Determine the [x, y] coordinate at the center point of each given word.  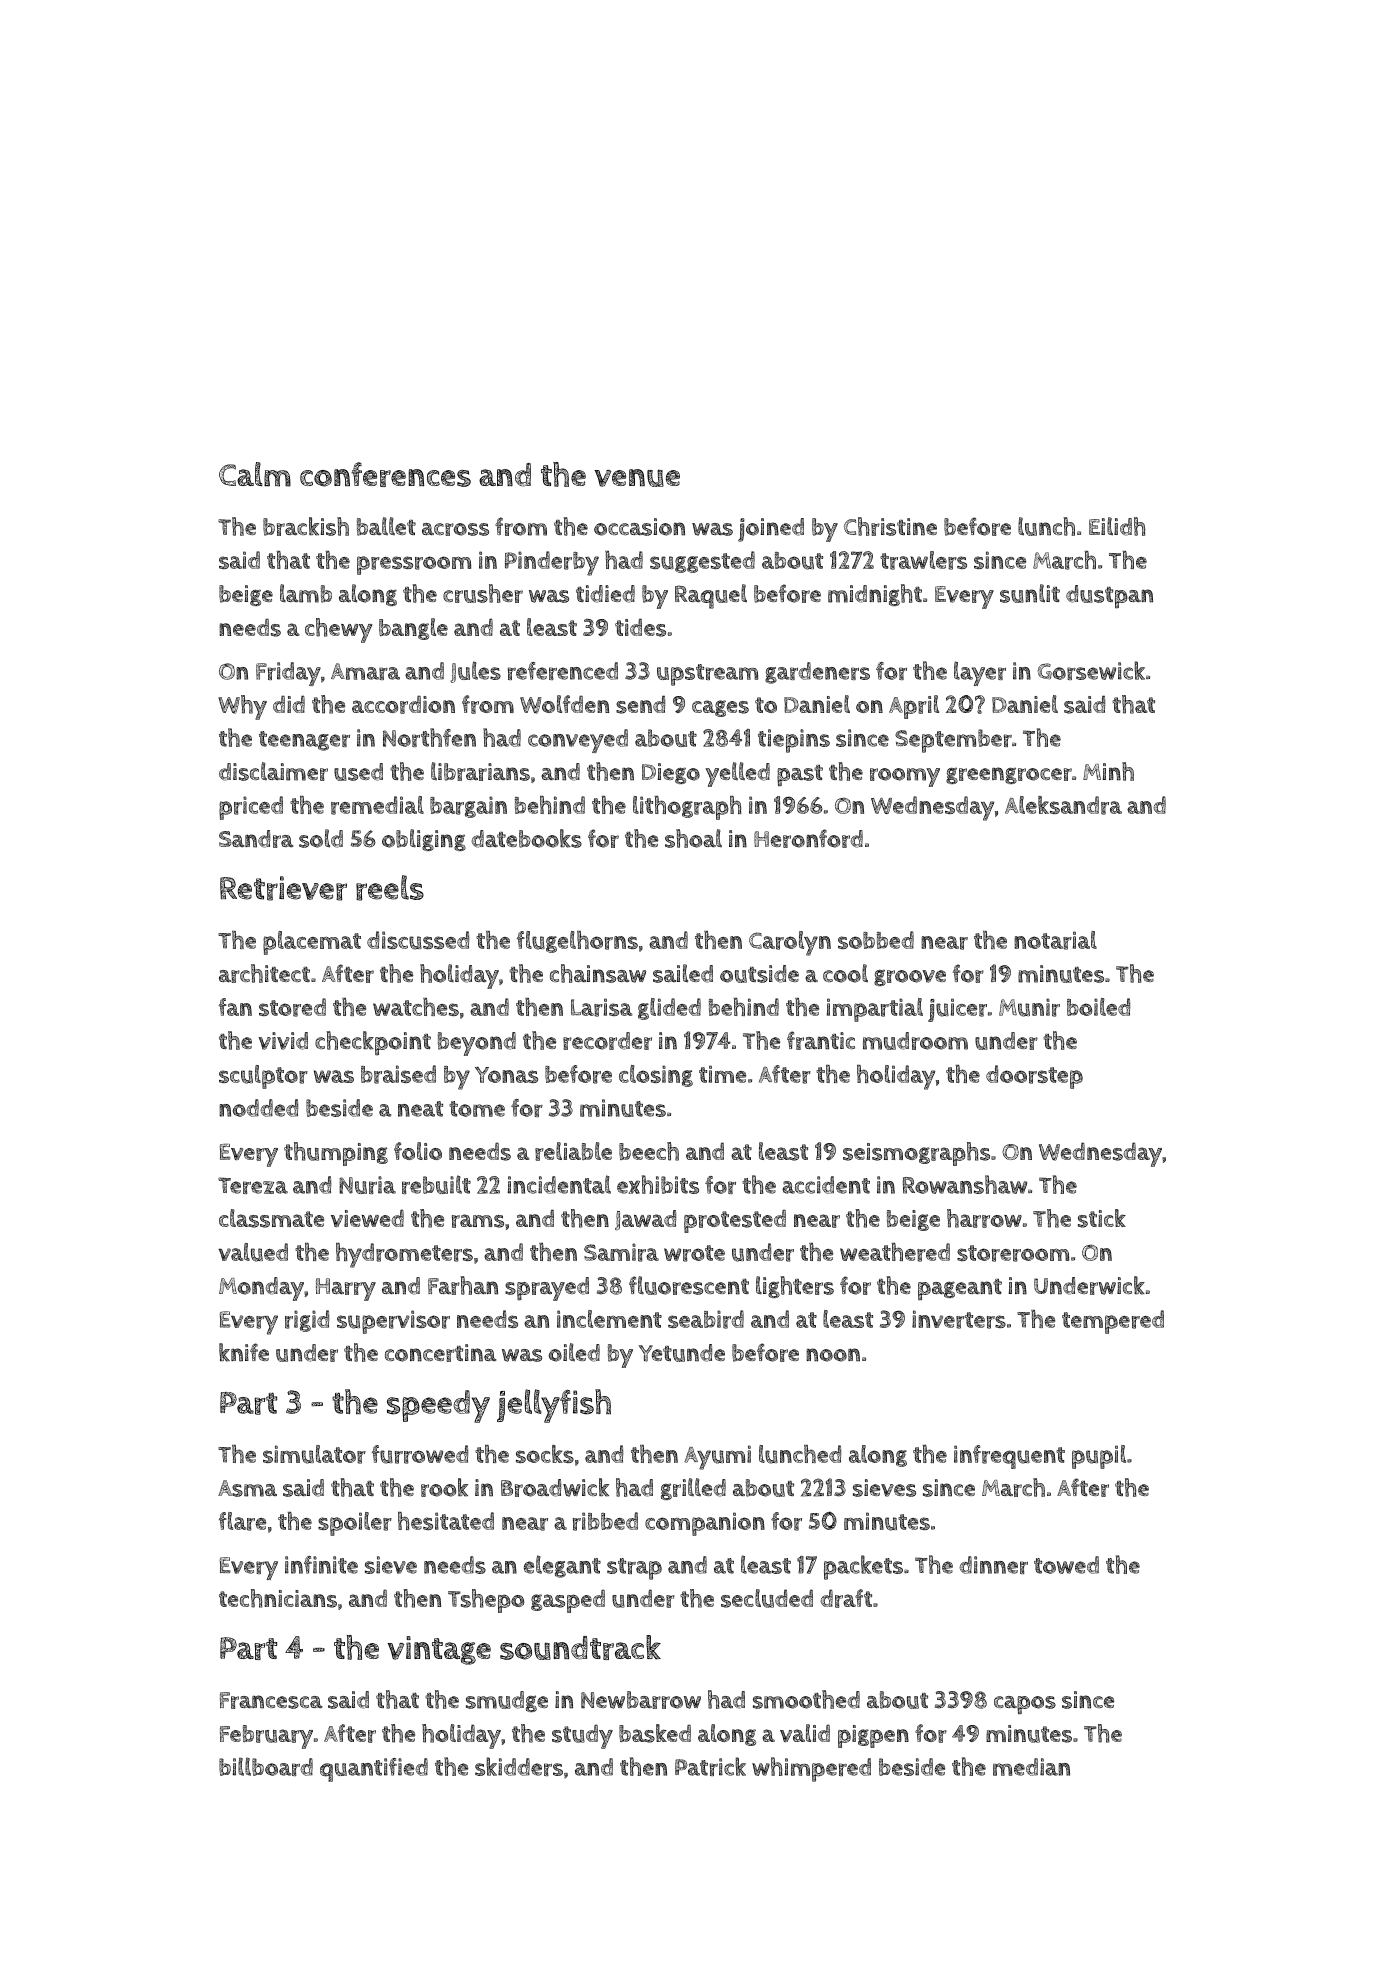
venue [637, 478]
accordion [403, 704]
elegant [562, 1566]
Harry [346, 1289]
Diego [671, 773]
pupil [1099, 1457]
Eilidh [1117, 526]
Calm [255, 474]
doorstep [1034, 1077]
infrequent [1009, 1457]
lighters [795, 1287]
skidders [519, 1766]
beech [649, 1151]
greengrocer [1009, 775]
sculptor [263, 1077]
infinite [321, 1565]
